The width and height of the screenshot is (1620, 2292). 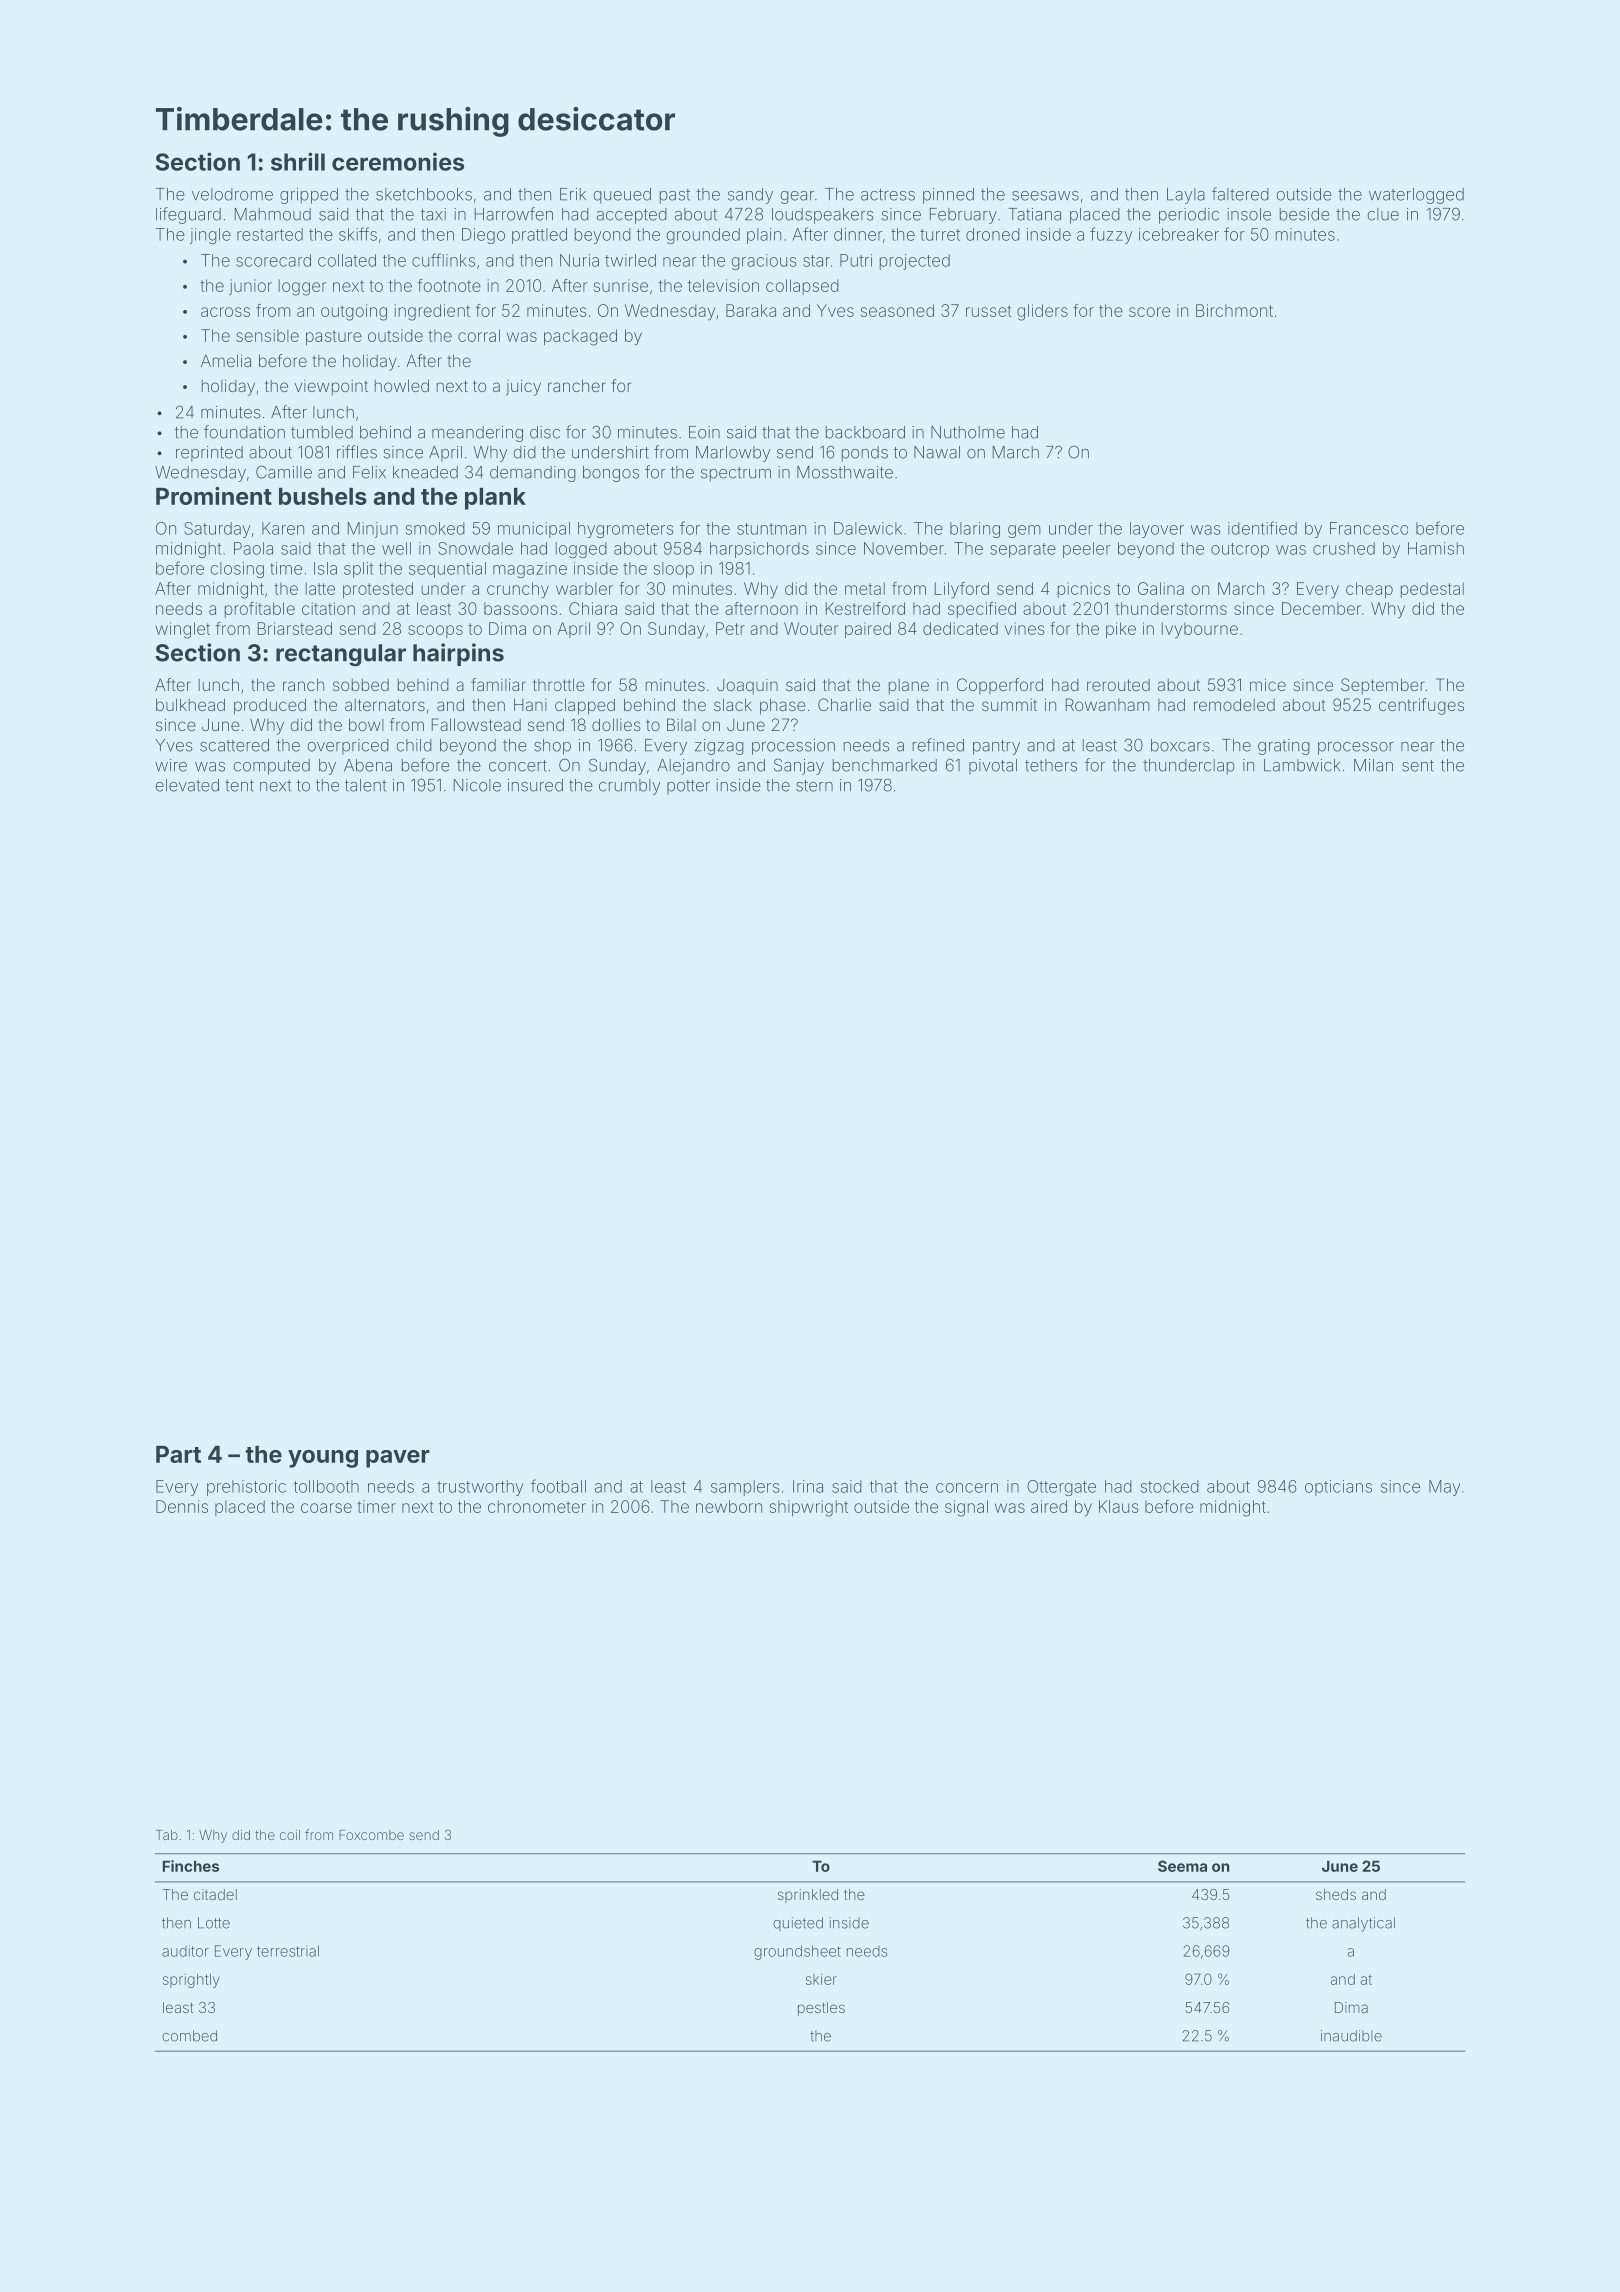 I want to click on Part, so click(x=178, y=1454).
